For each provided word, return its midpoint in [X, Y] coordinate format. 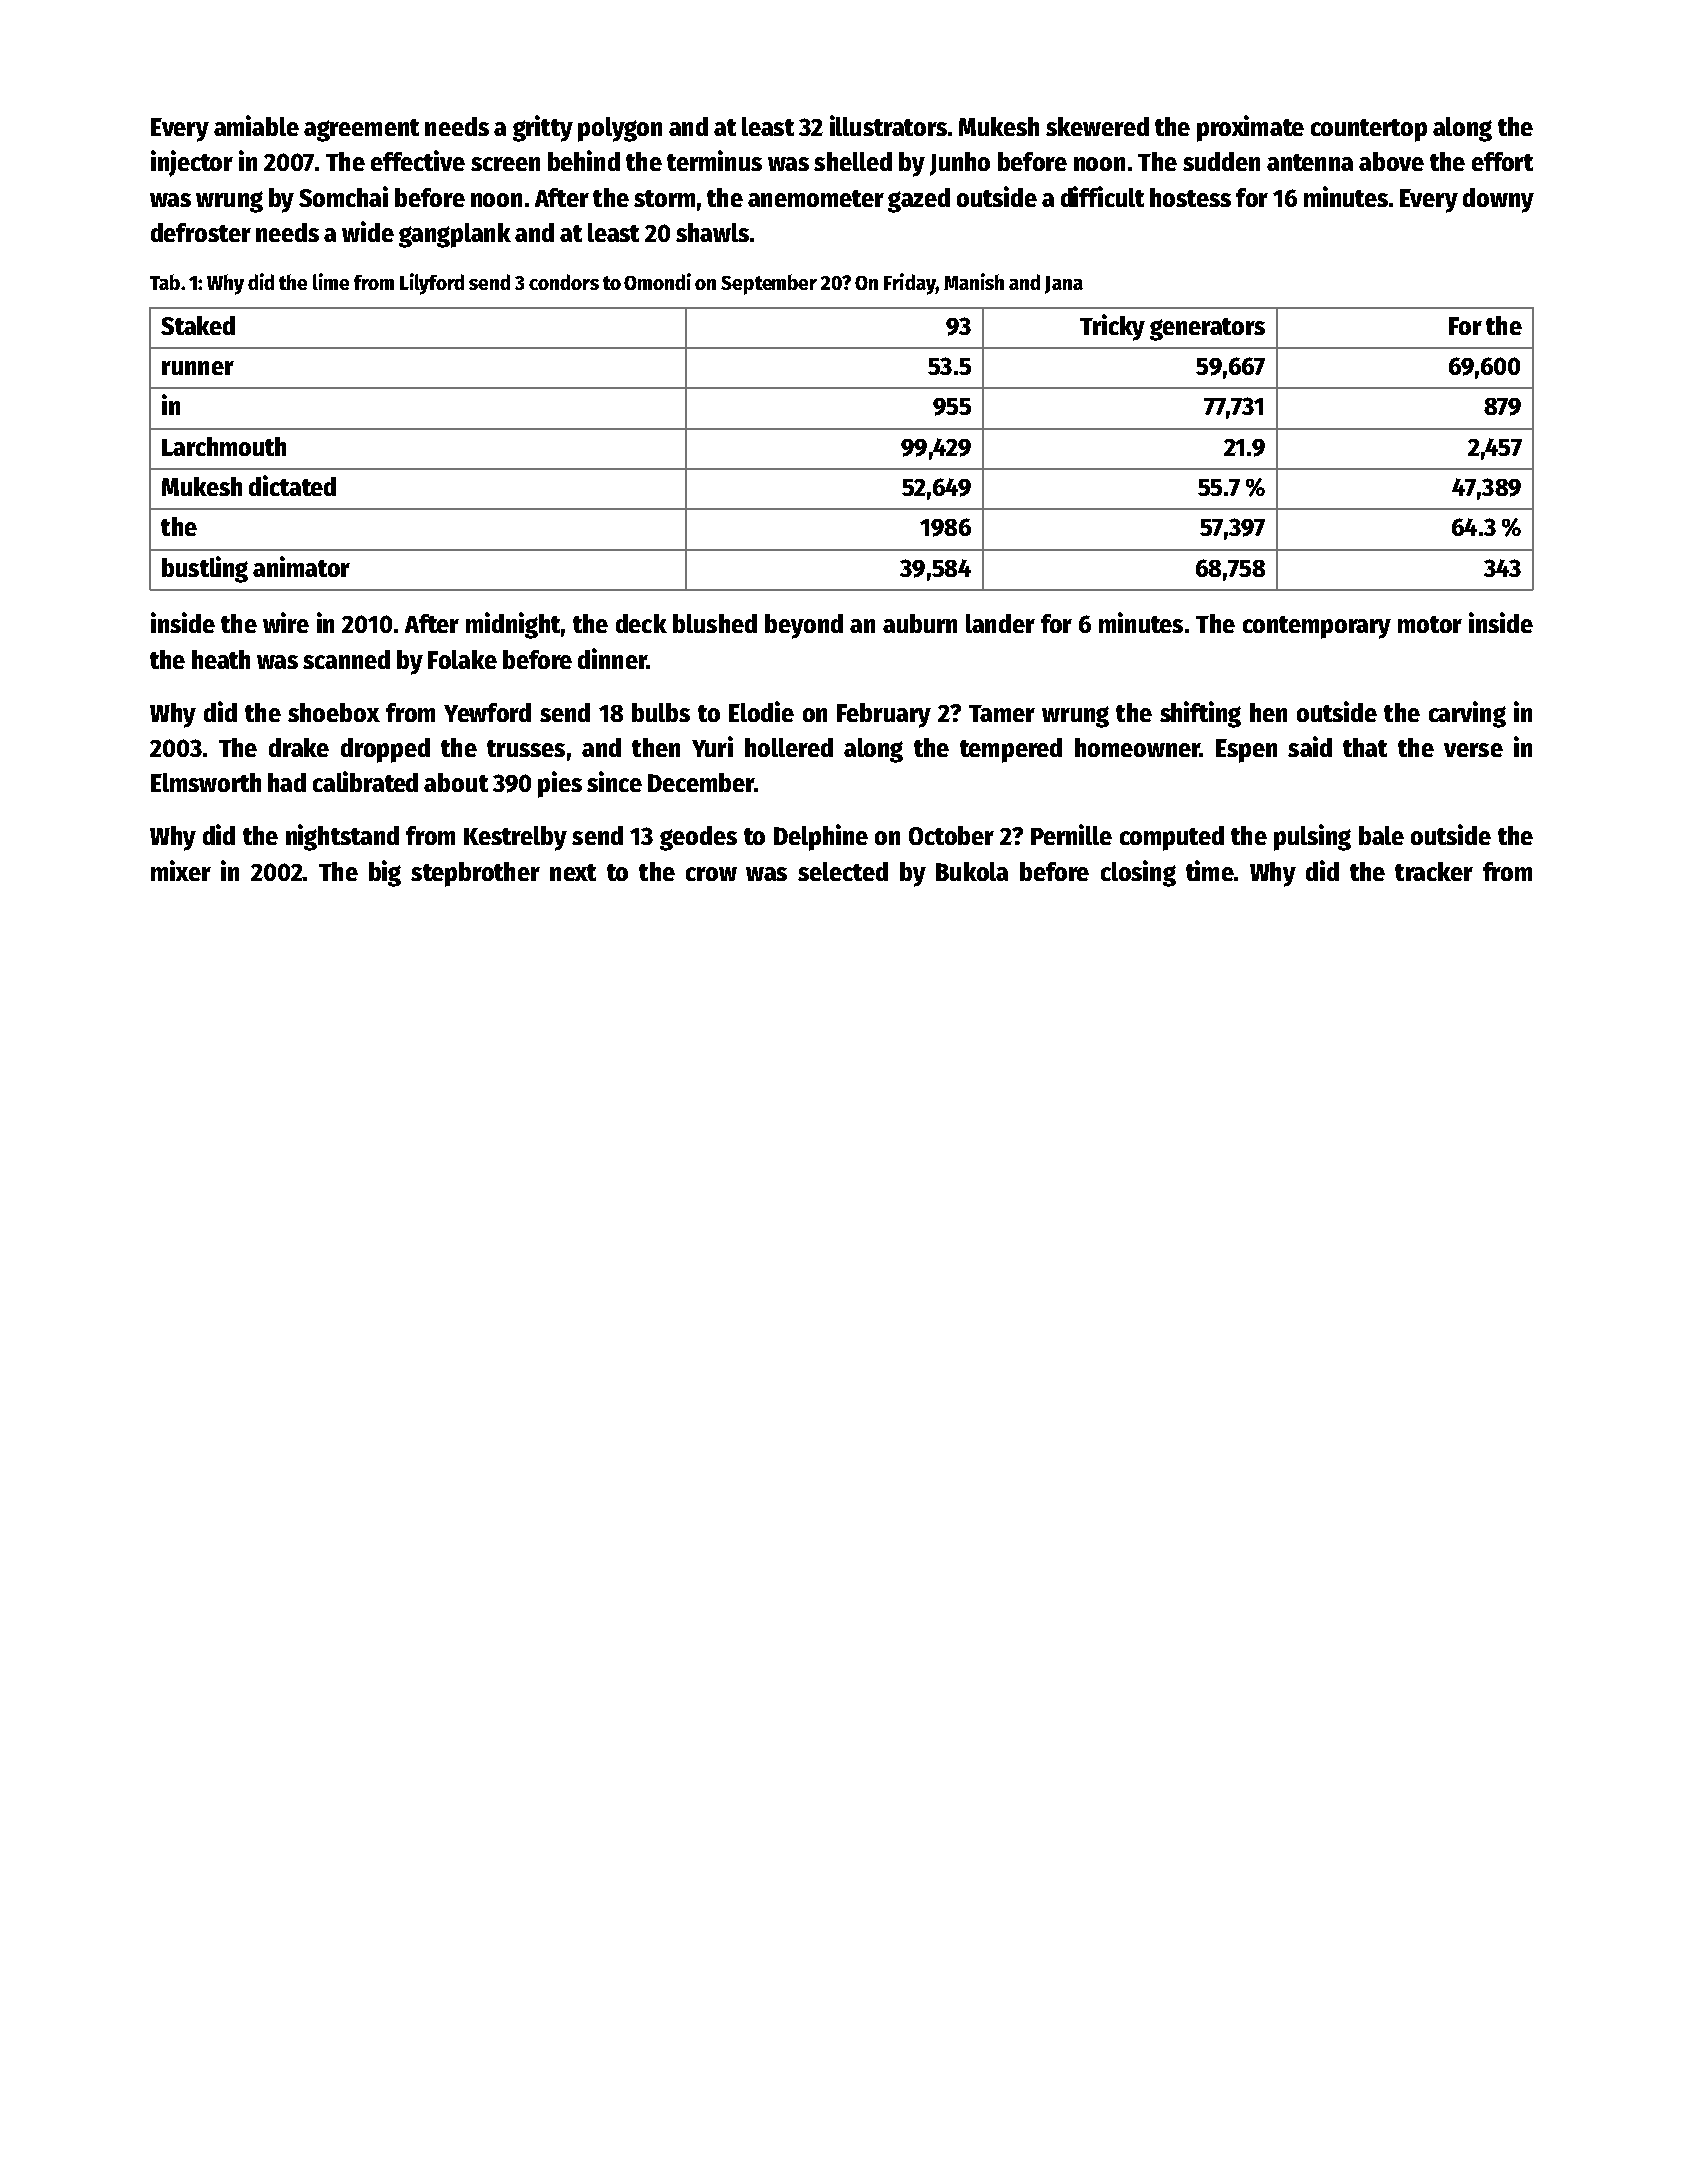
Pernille [1071, 834]
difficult [1102, 196]
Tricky [1112, 327]
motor [1430, 624]
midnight [513, 625]
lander [1000, 623]
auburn [920, 623]
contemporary [1317, 627]
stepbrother [475, 874]
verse [1473, 750]
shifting [1200, 714]
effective [418, 160]
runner [198, 368]
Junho [960, 164]
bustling [205, 569]
